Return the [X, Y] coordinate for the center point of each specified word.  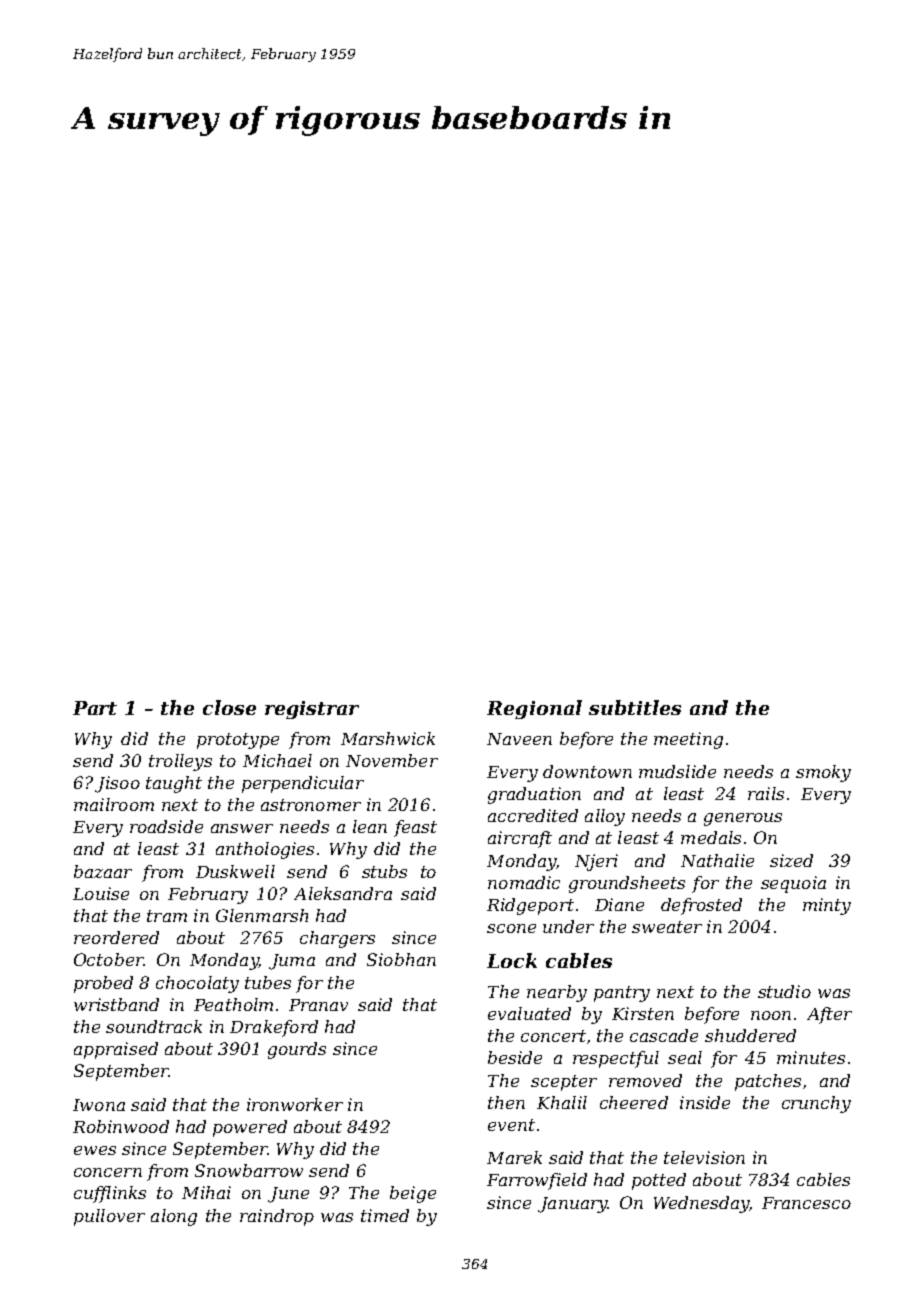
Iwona [99, 1105]
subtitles [635, 707]
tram [167, 916]
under [568, 926]
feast [415, 828]
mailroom [114, 804]
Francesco [806, 1203]
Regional [534, 709]
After [829, 1015]
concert [553, 1036]
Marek [514, 1157]
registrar [312, 710]
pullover [109, 1217]
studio [784, 991]
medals [711, 837]
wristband [116, 1004]
